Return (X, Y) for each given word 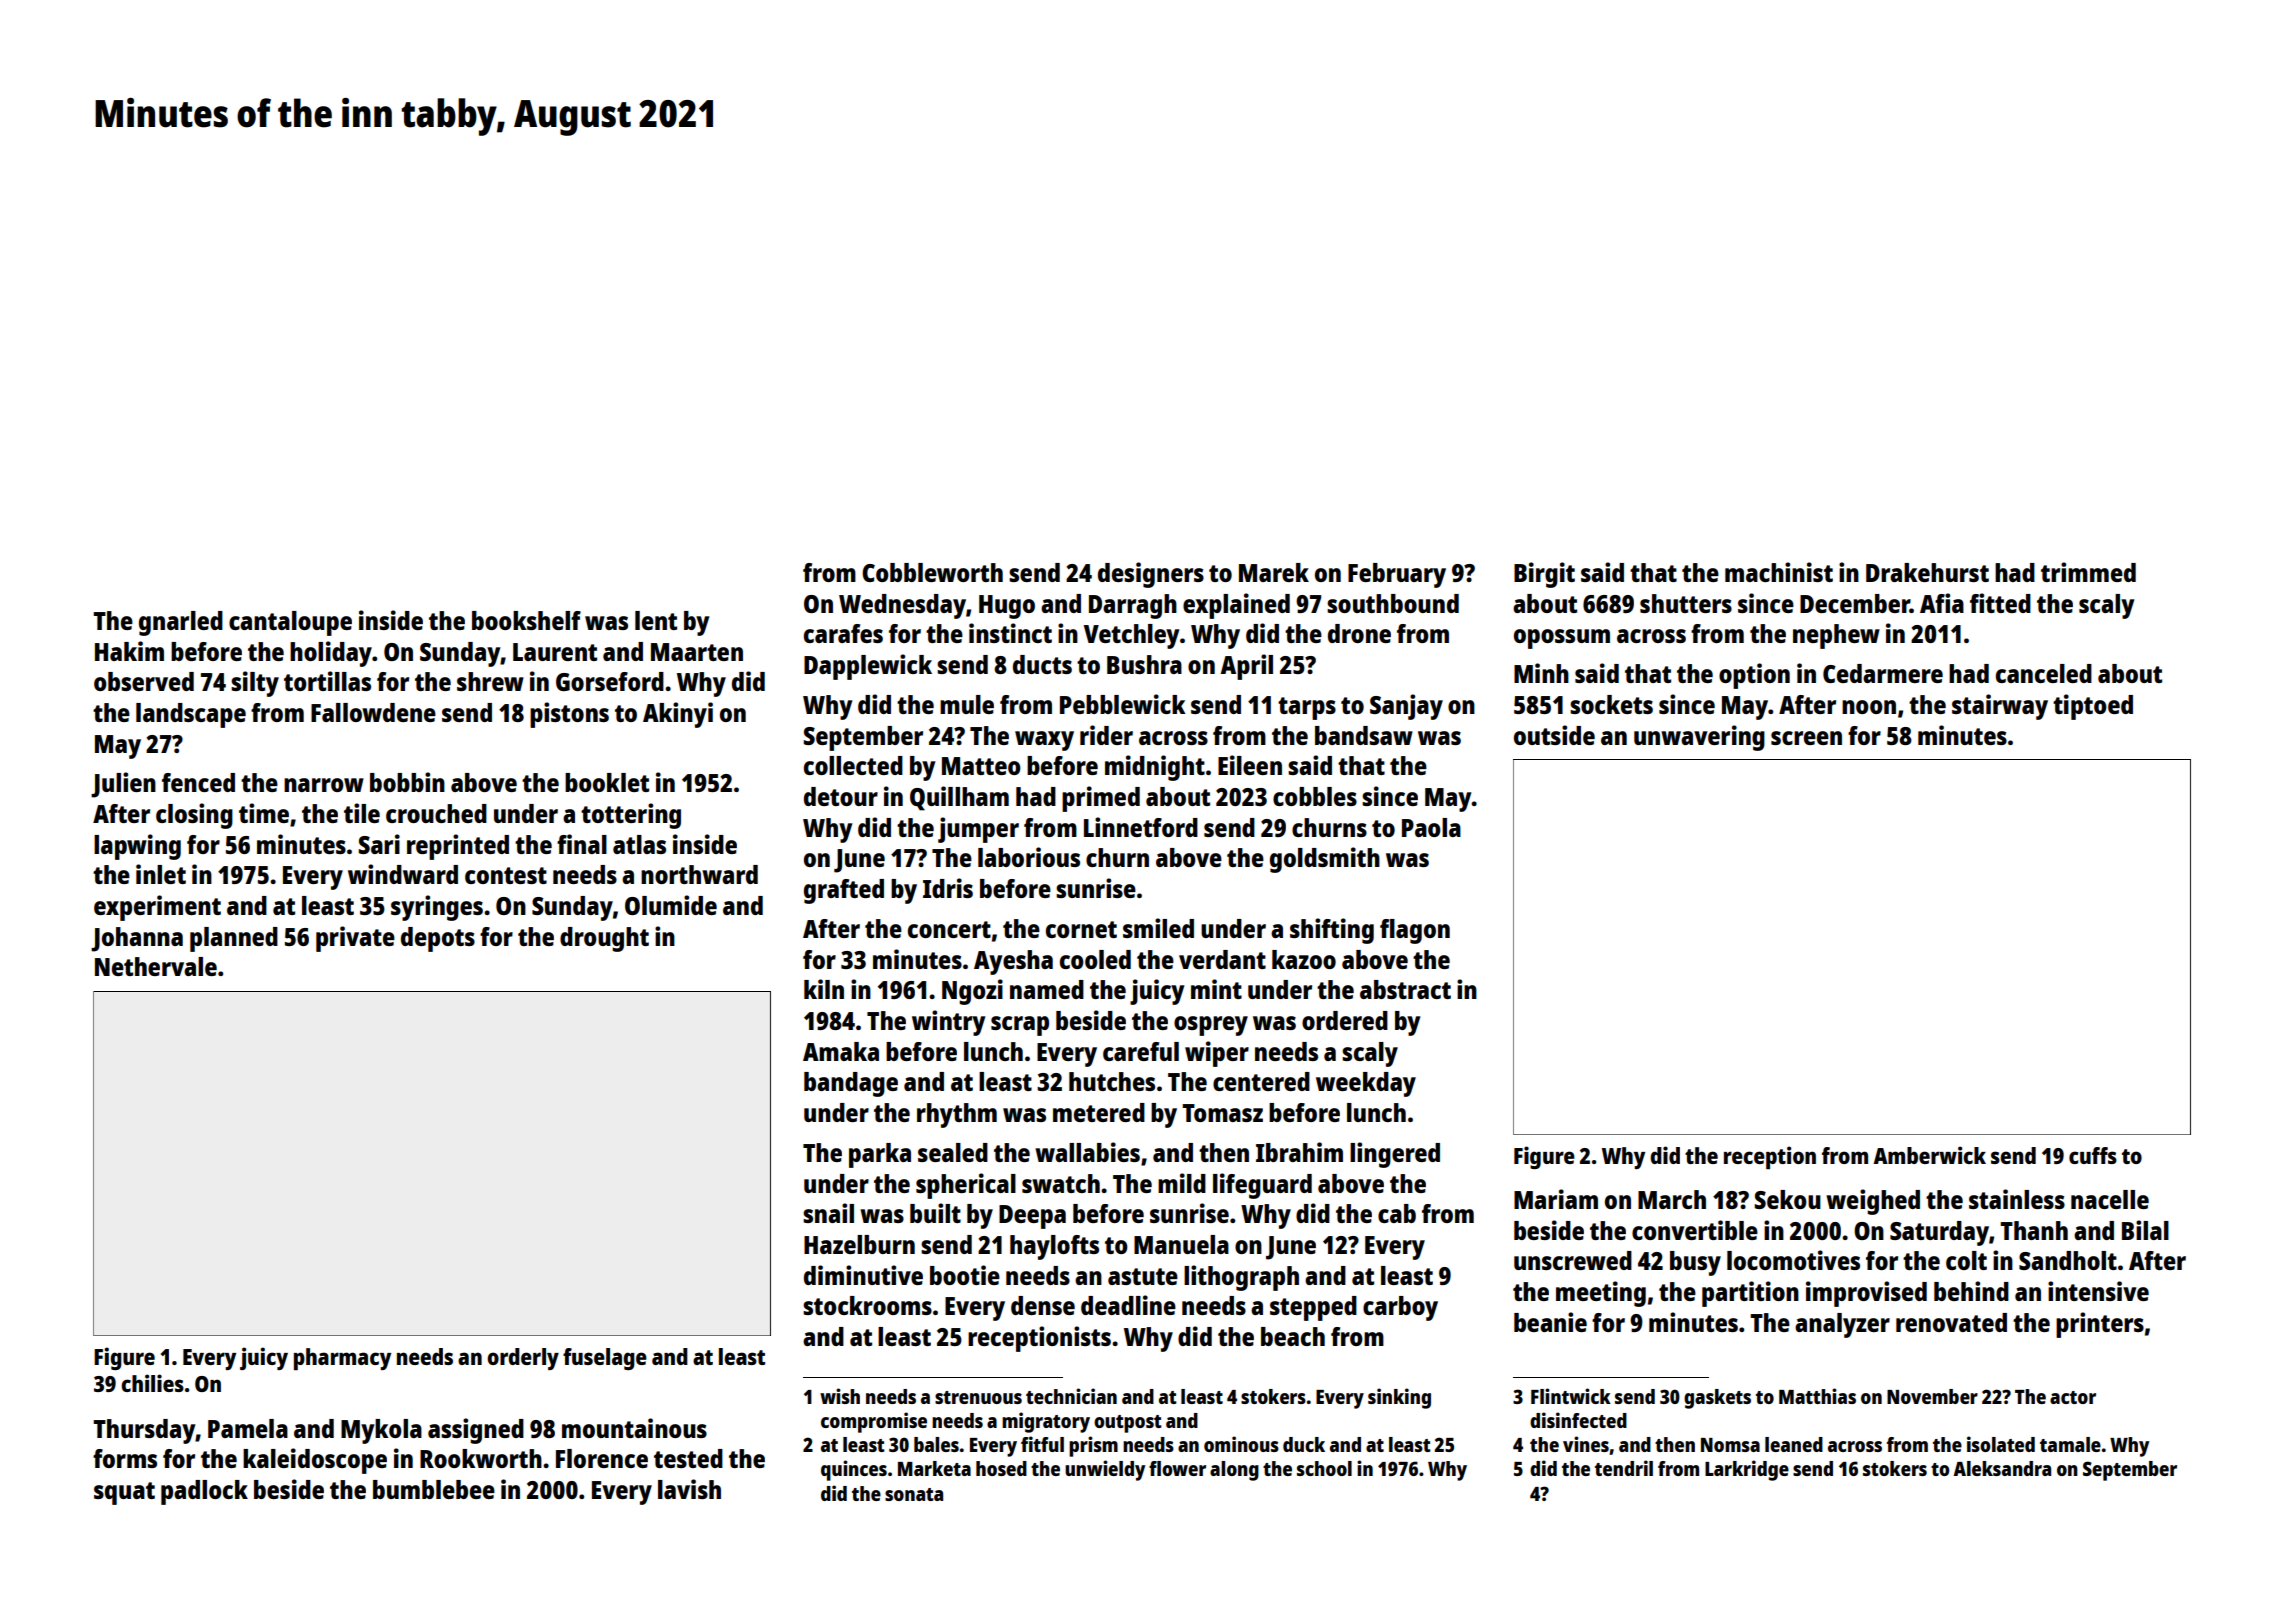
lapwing (137, 847)
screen (1806, 738)
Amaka (841, 1051)
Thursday (144, 1431)
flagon (1415, 931)
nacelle (2110, 1199)
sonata (914, 1494)
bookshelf (526, 620)
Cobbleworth (932, 572)
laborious (1029, 857)
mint (1216, 989)
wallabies (1087, 1152)
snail (828, 1213)
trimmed (2088, 572)
